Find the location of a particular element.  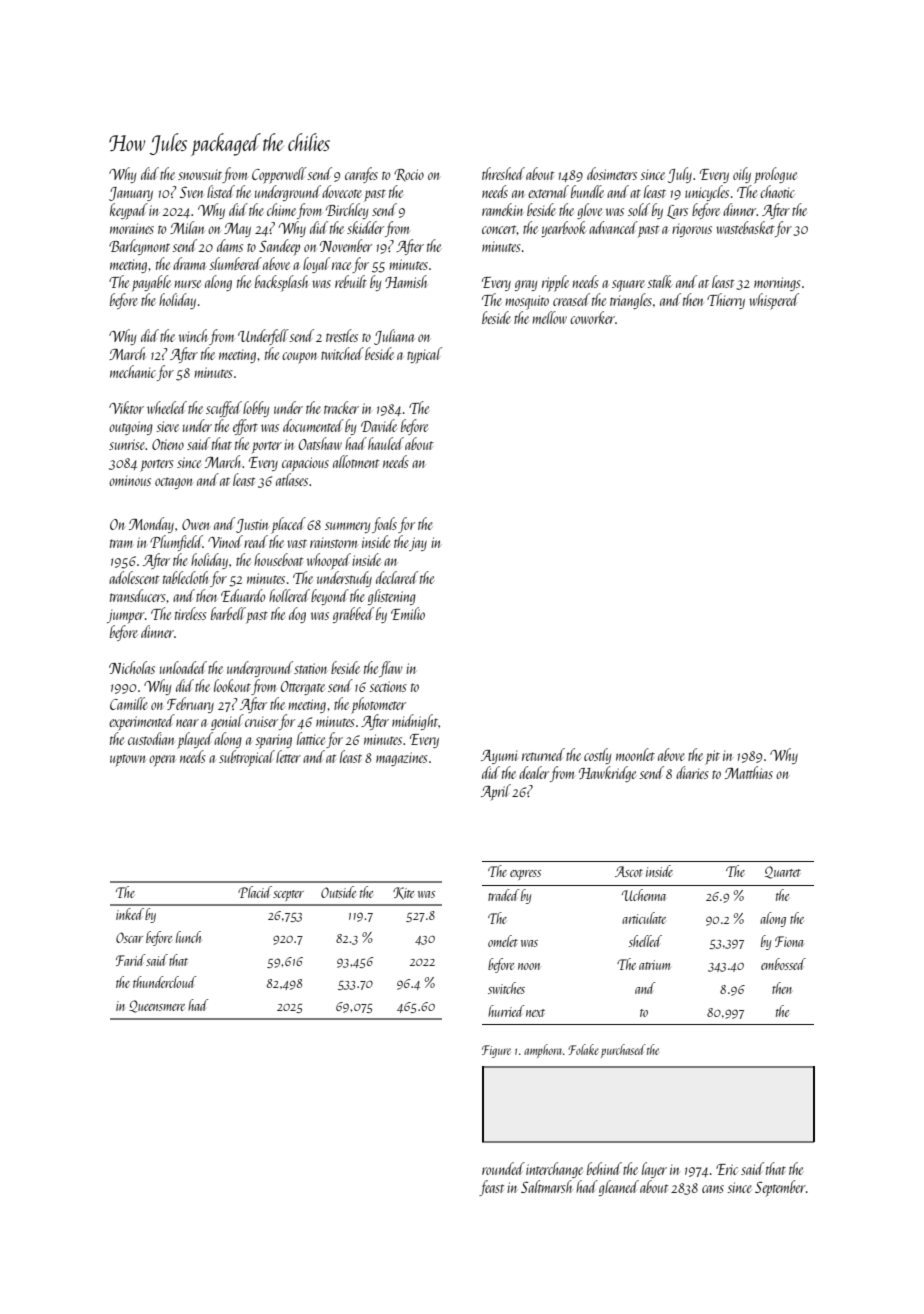

whispered is located at coordinates (774, 301).
